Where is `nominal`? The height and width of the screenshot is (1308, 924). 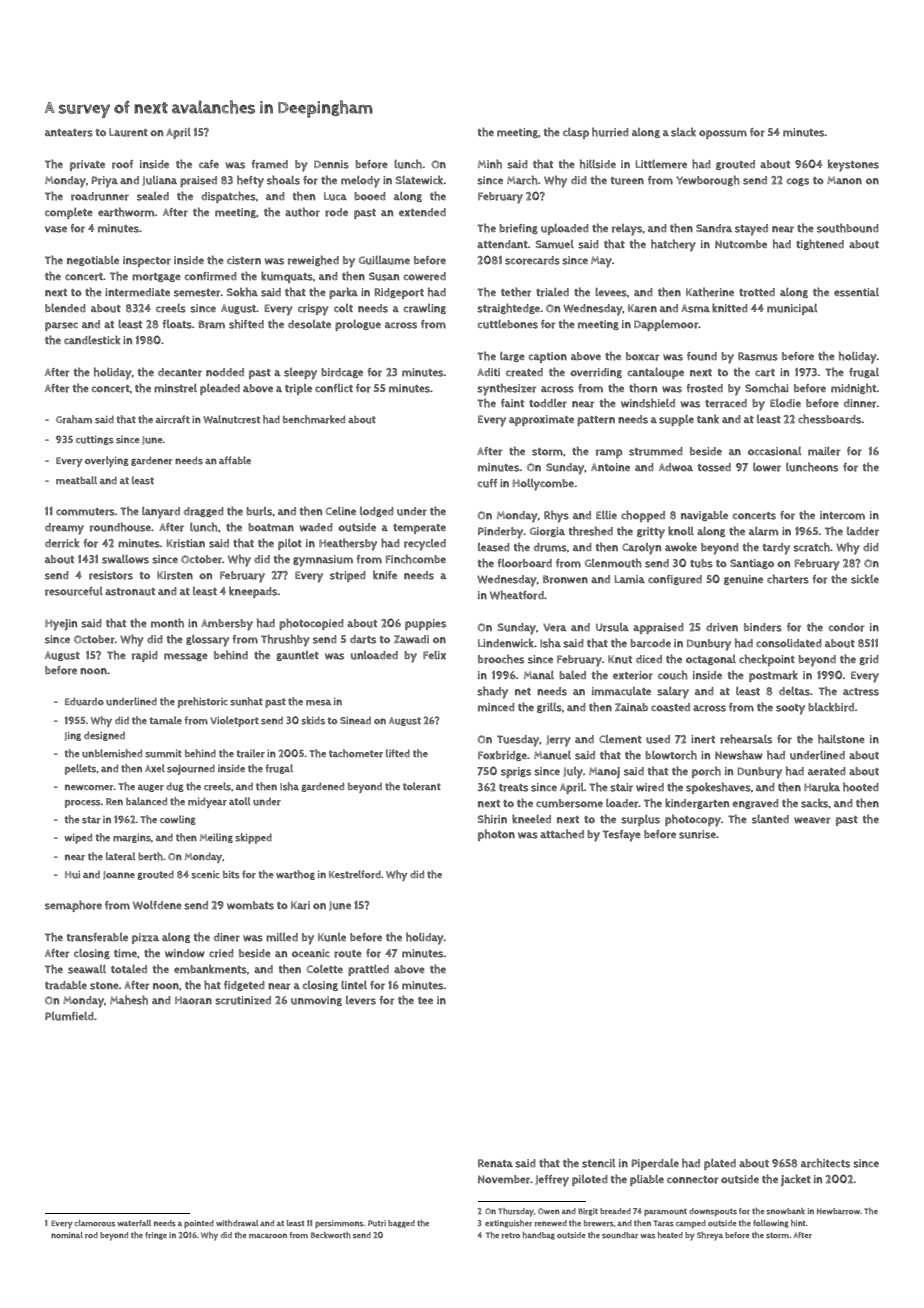
nominal is located at coordinates (67, 1235).
